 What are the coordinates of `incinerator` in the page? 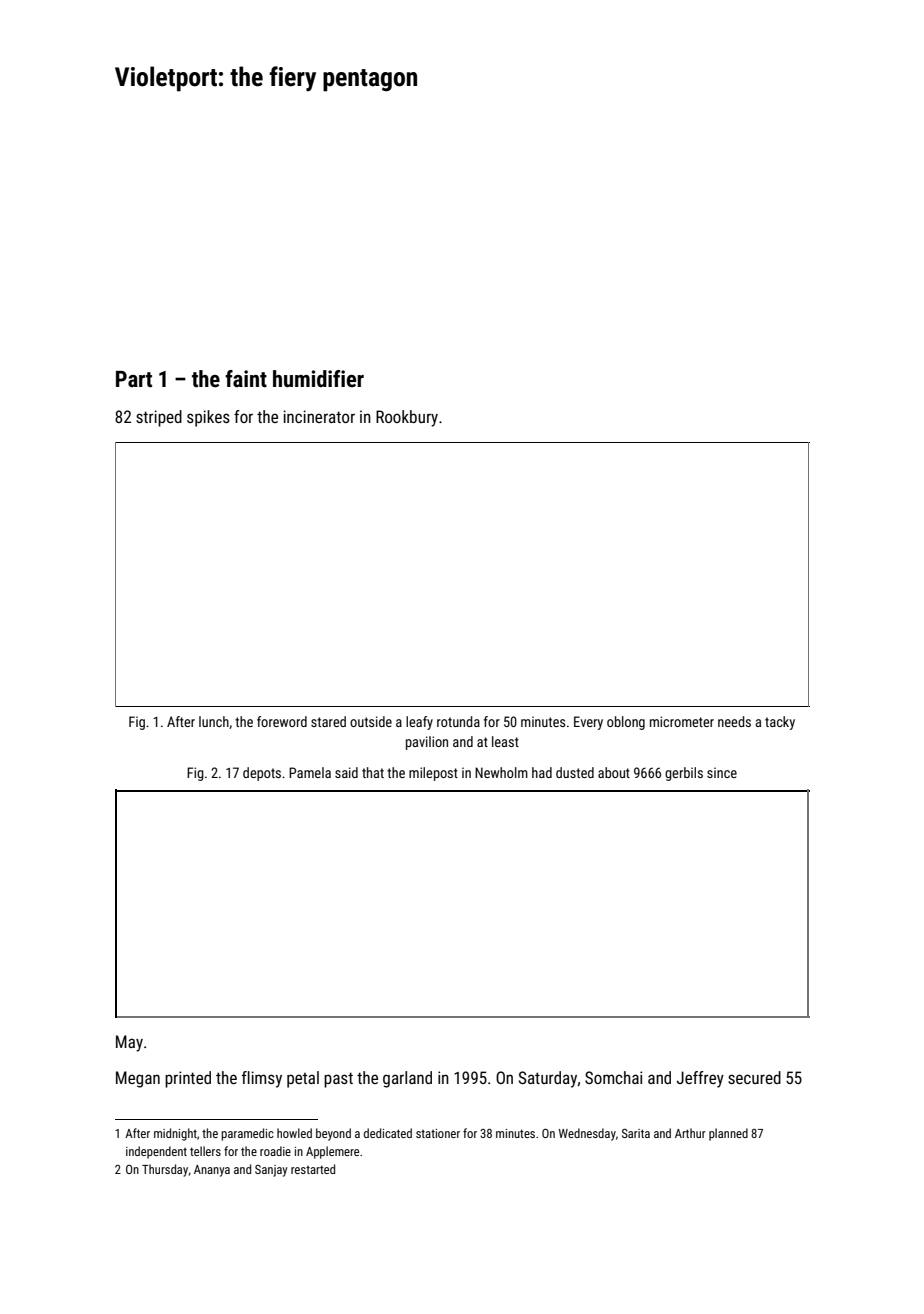 It's located at (319, 416).
